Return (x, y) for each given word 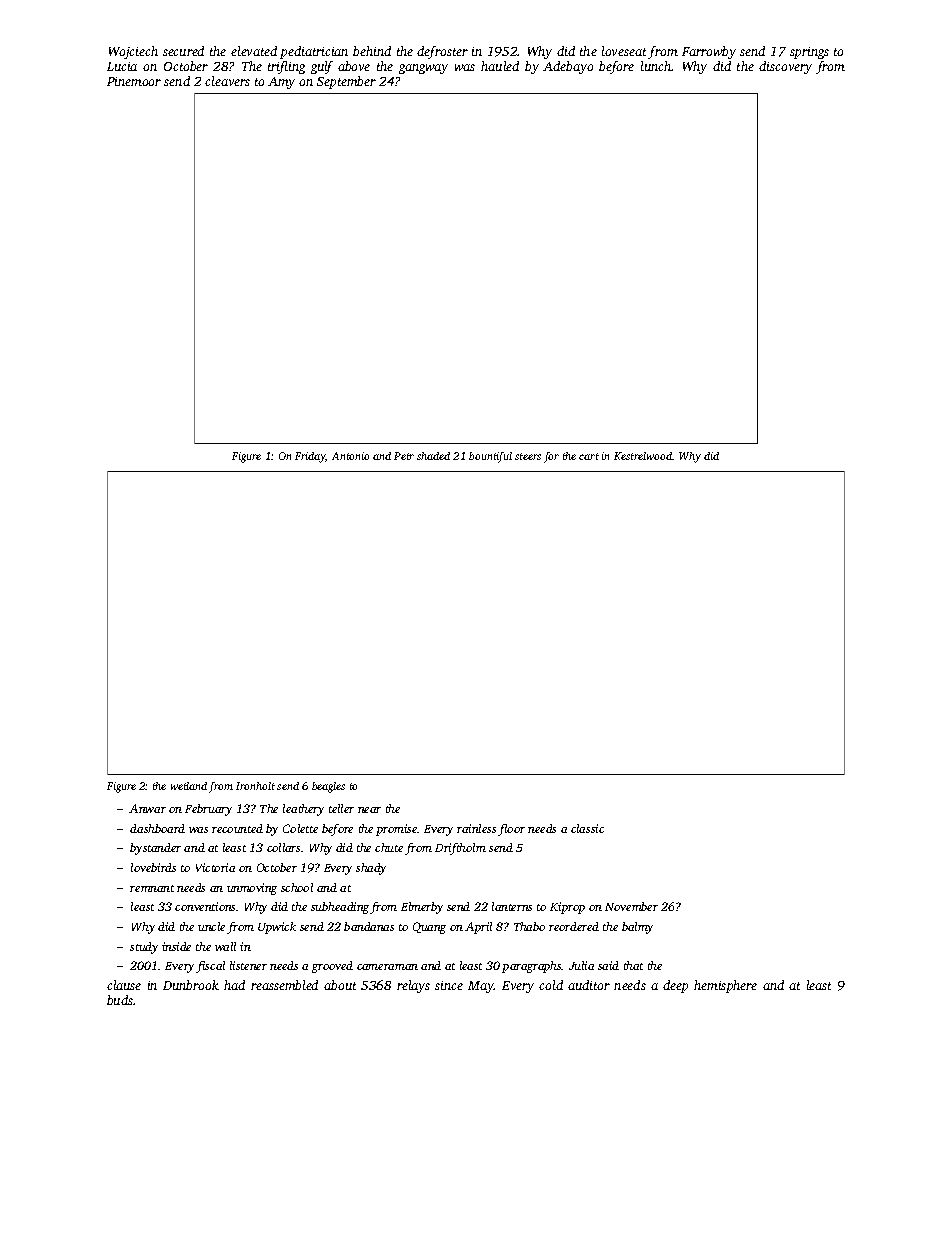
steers (528, 456)
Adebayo (568, 67)
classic (587, 828)
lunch (656, 66)
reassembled (284, 985)
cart (589, 456)
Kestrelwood (643, 456)
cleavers (227, 81)
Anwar (147, 808)
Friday (310, 457)
